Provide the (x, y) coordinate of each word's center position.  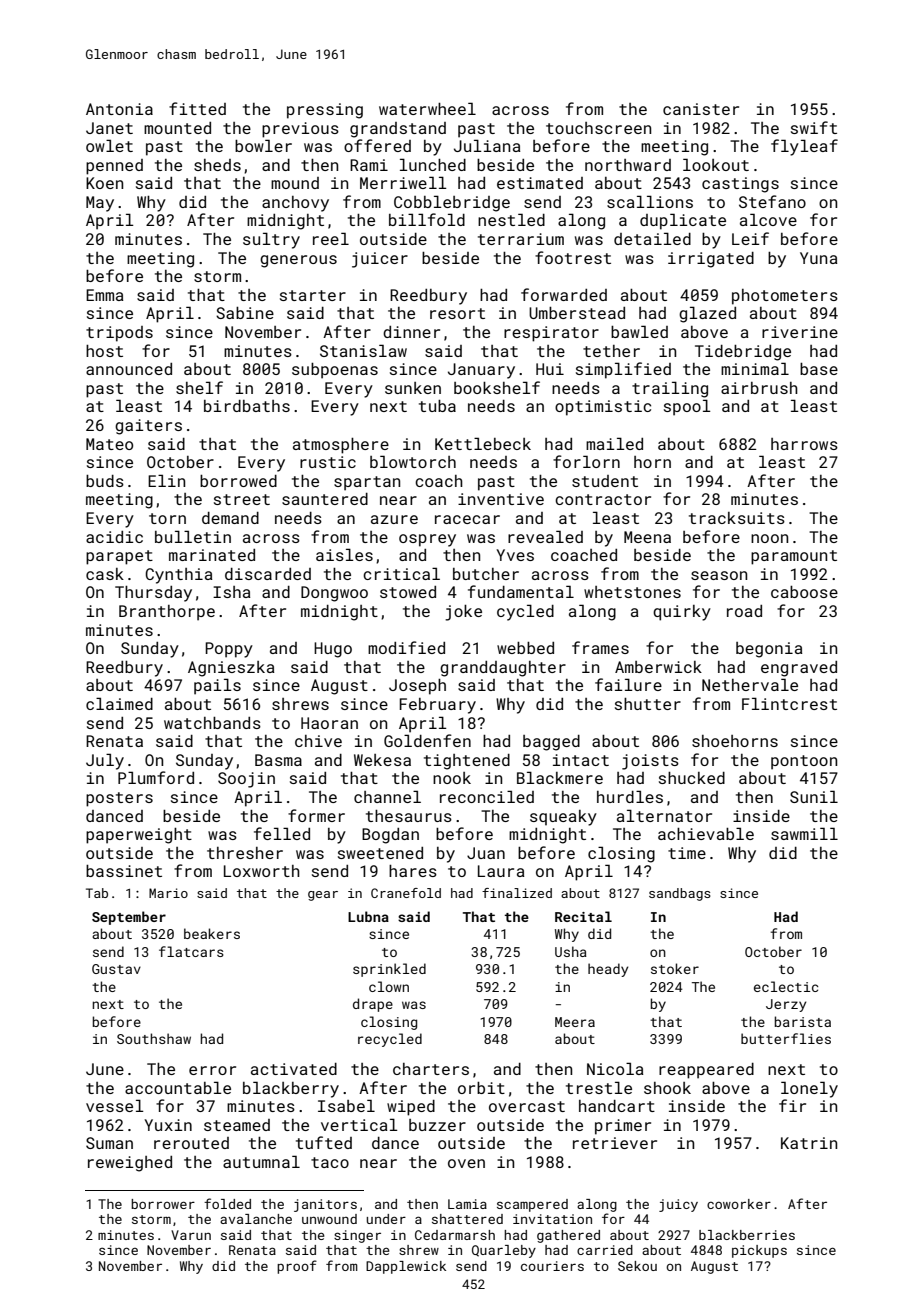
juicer (380, 260)
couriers (552, 1266)
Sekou (637, 1266)
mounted (177, 128)
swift (814, 127)
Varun (191, 1235)
